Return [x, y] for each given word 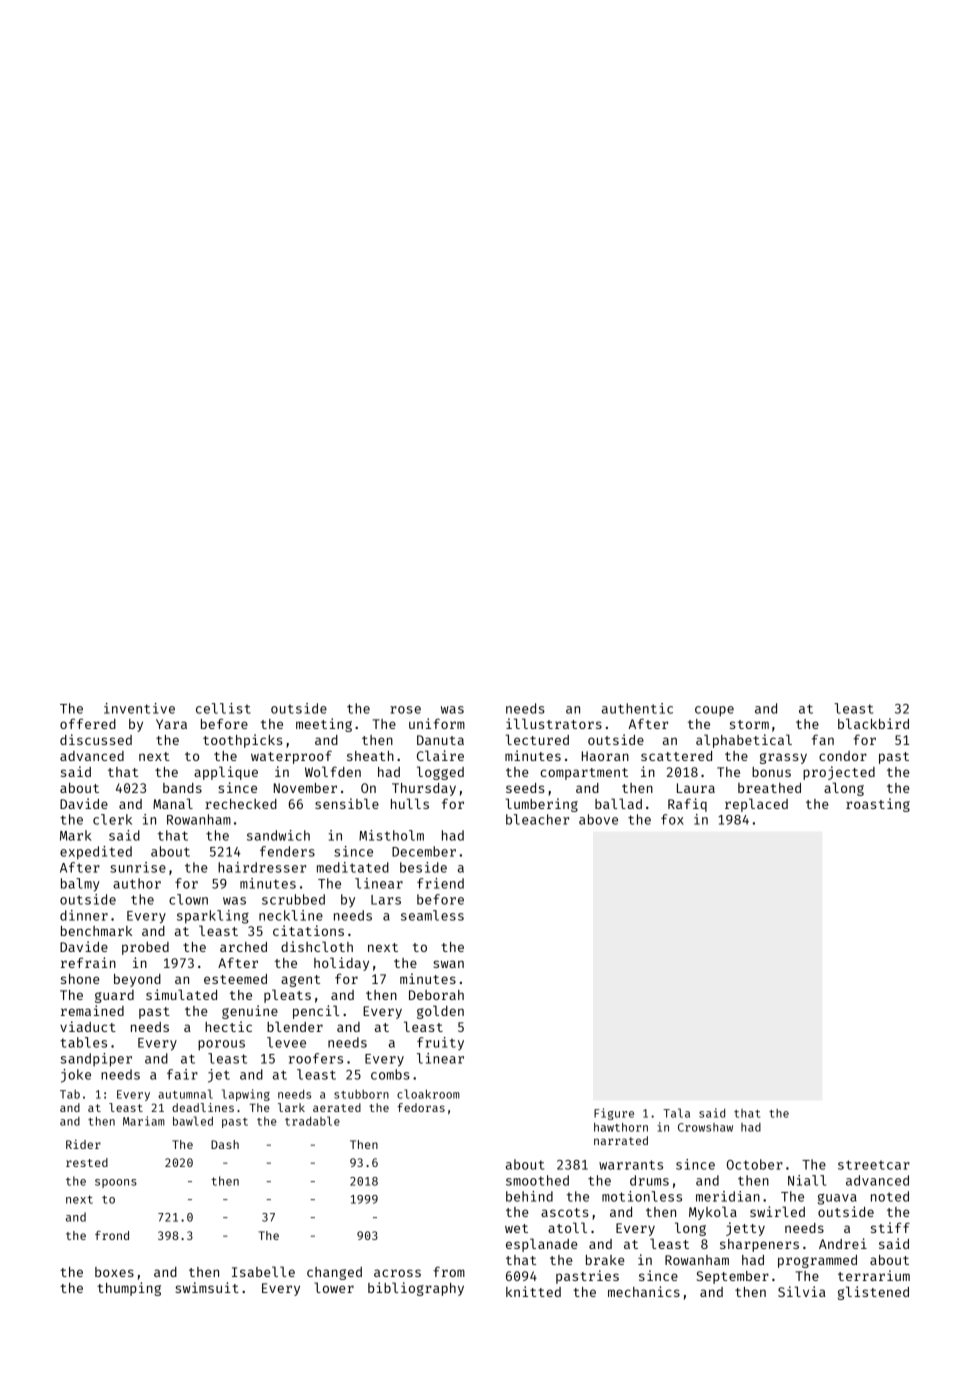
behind [529, 1196]
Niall [807, 1180]
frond [112, 1235]
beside [423, 867]
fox [672, 819]
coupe [714, 711]
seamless [432, 915]
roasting [878, 805]
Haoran [605, 756]
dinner [84, 915]
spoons [116, 1183]
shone [80, 979]
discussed [96, 739]
